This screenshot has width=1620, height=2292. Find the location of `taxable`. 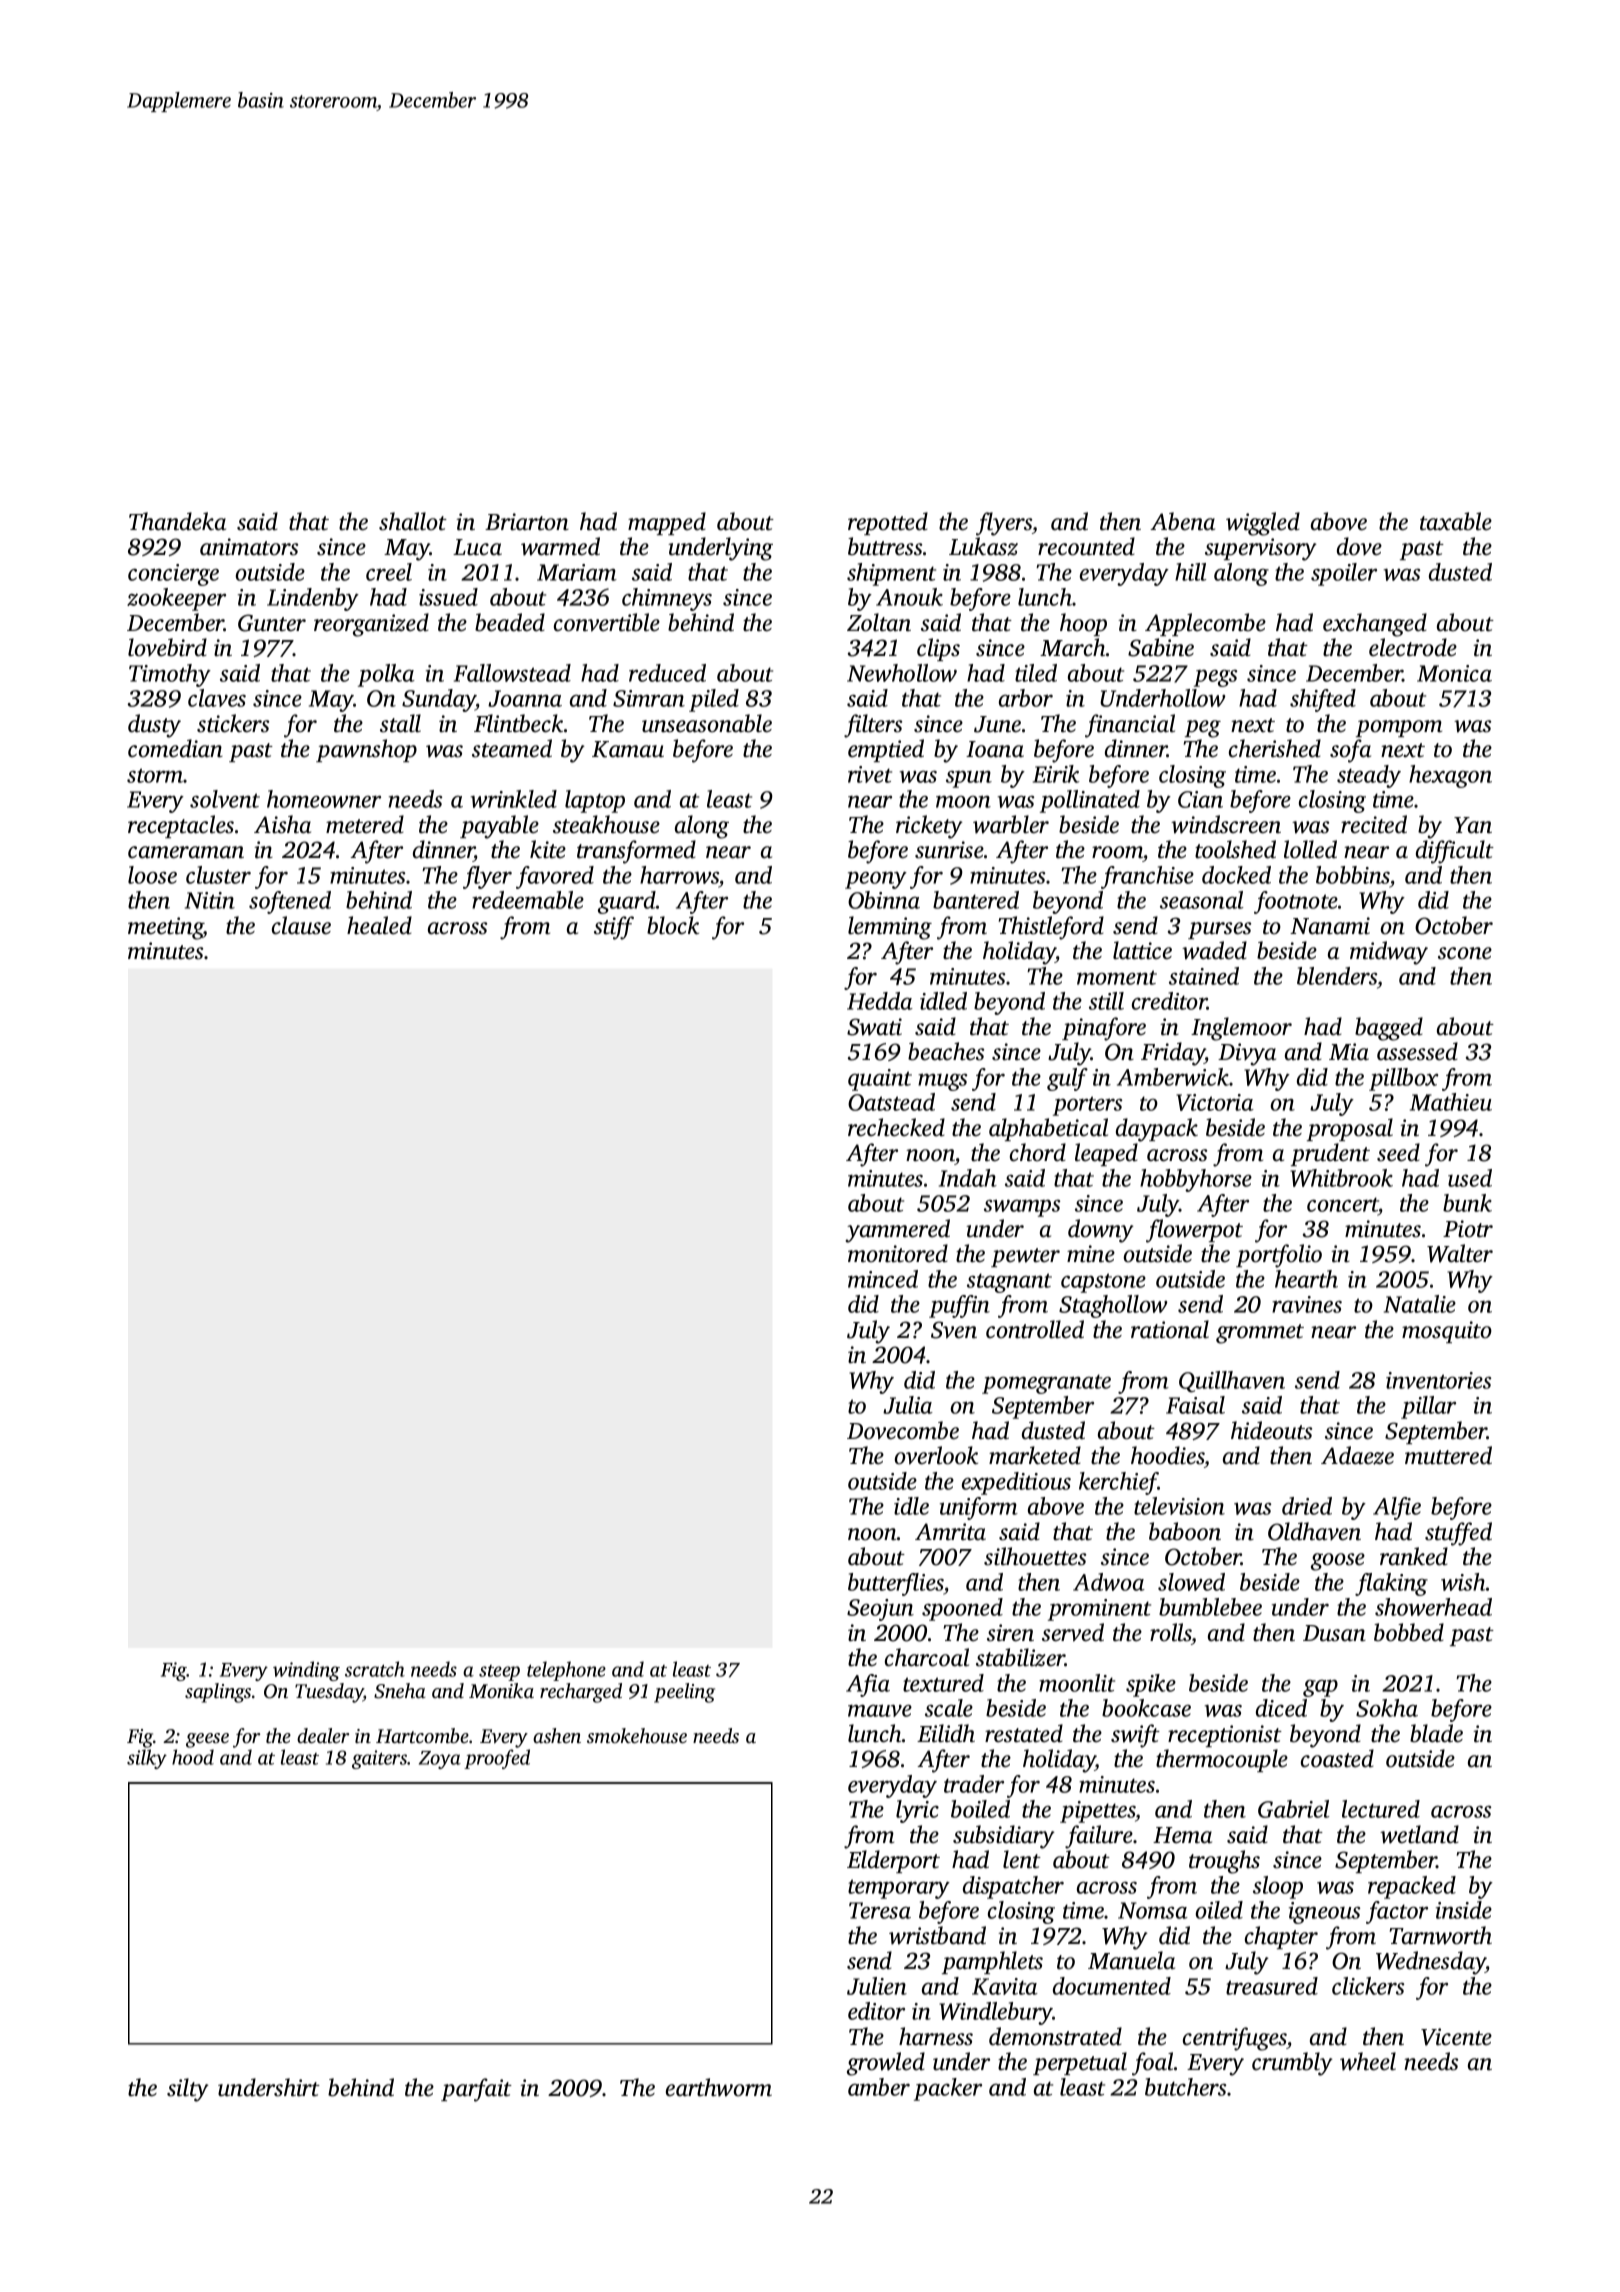

taxable is located at coordinates (1456, 521).
